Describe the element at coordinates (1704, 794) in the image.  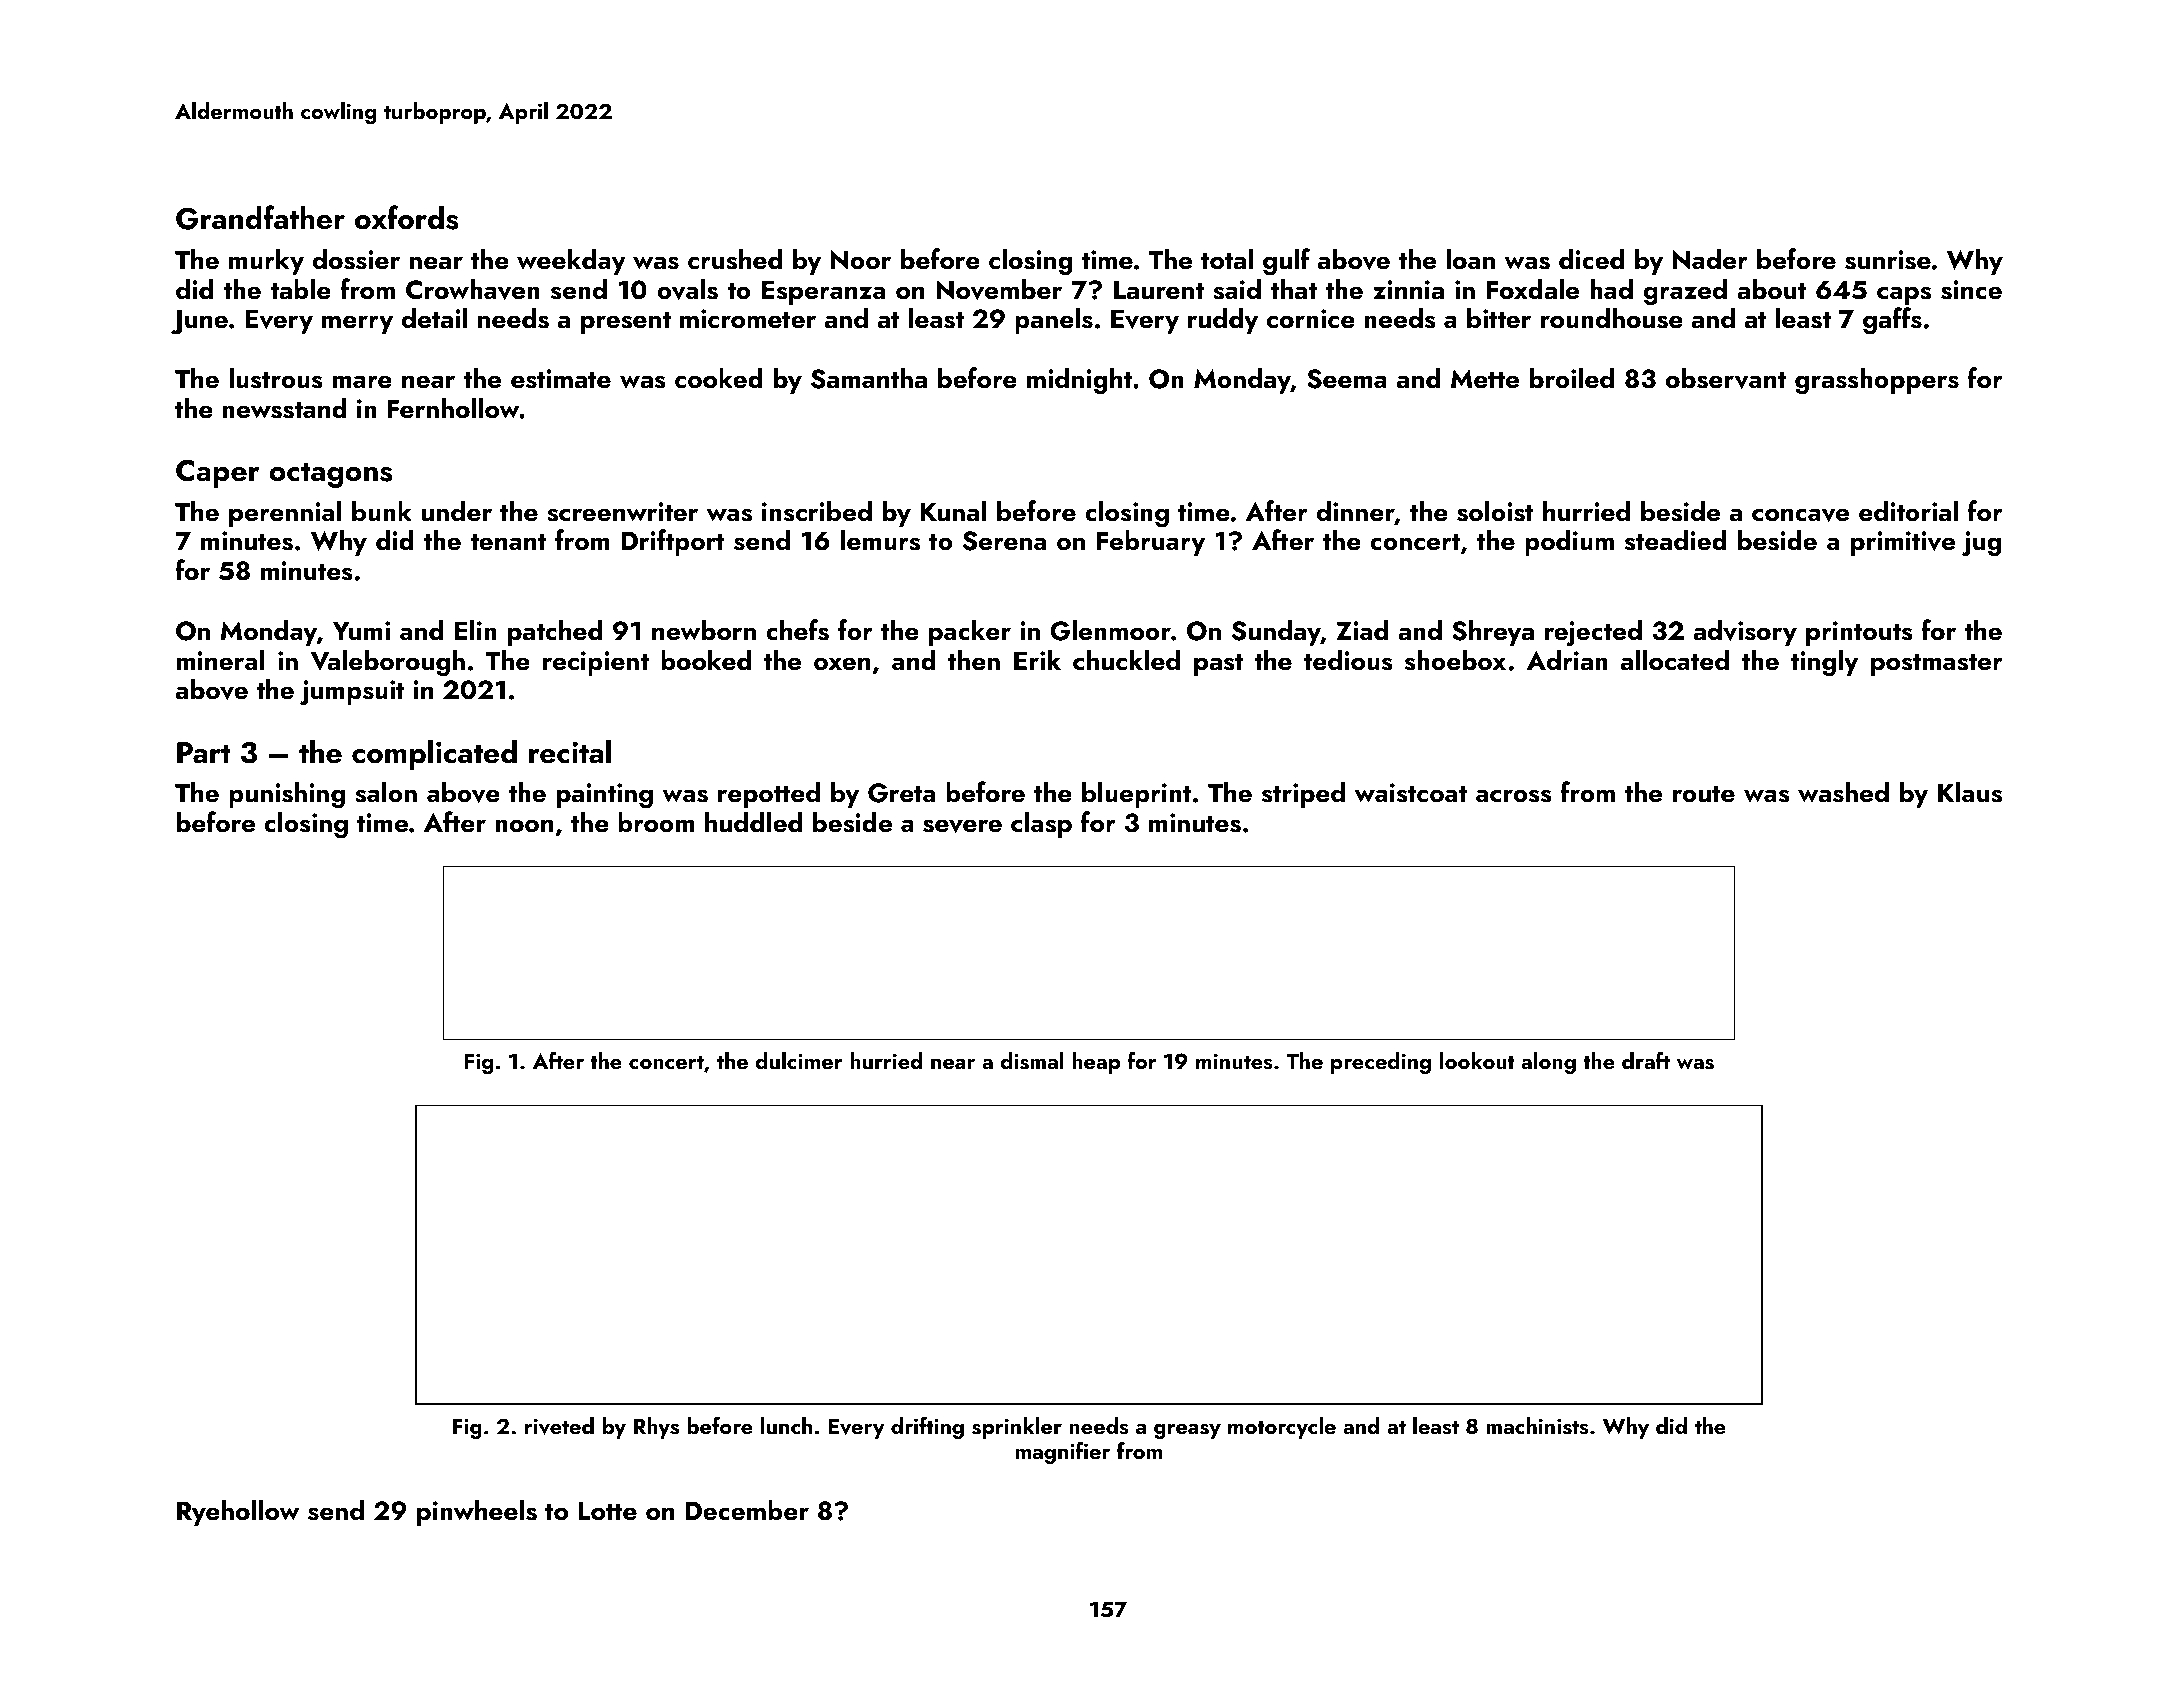
I see `route` at that location.
